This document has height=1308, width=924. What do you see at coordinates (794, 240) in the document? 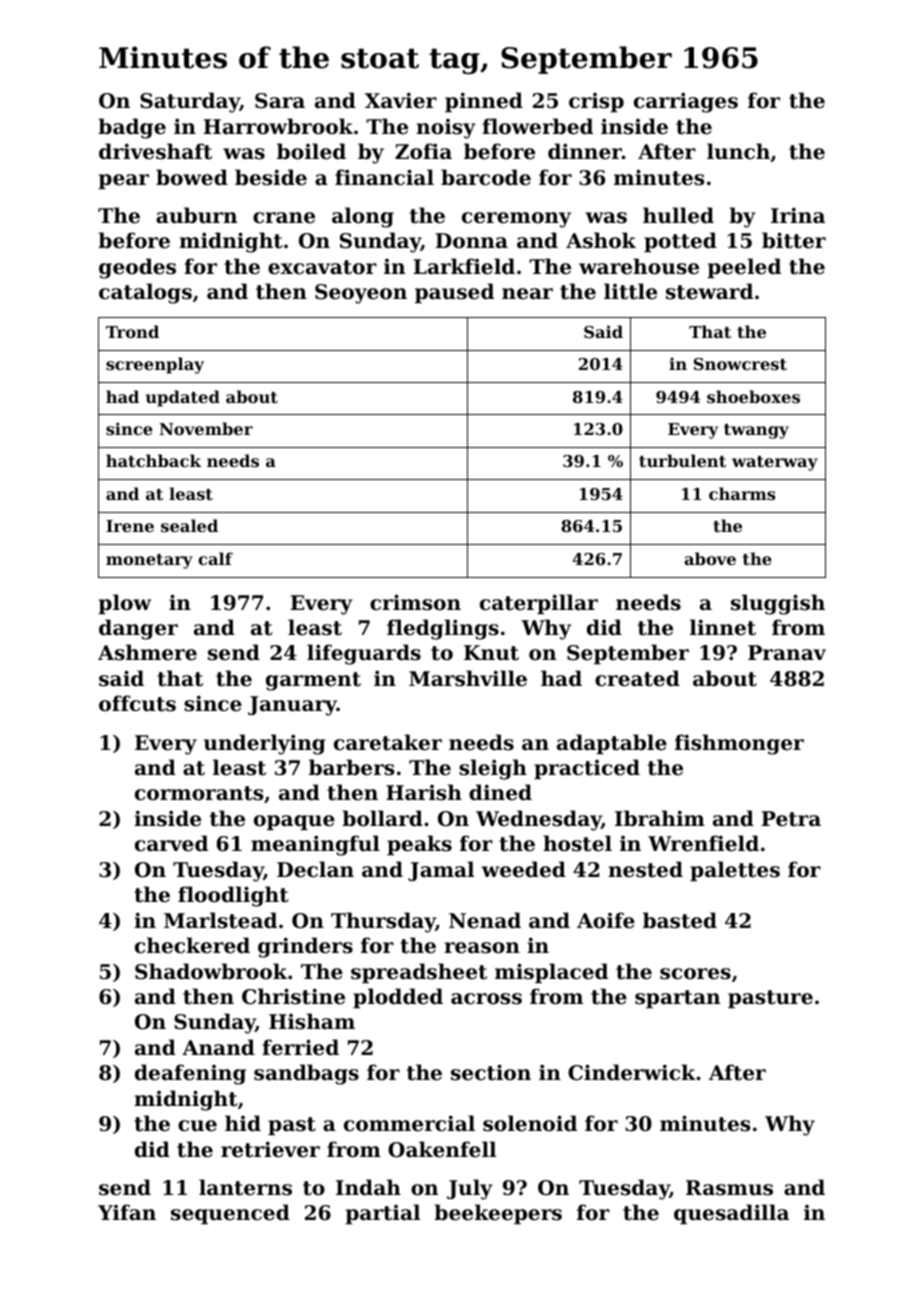
I see `bitter` at bounding box center [794, 240].
